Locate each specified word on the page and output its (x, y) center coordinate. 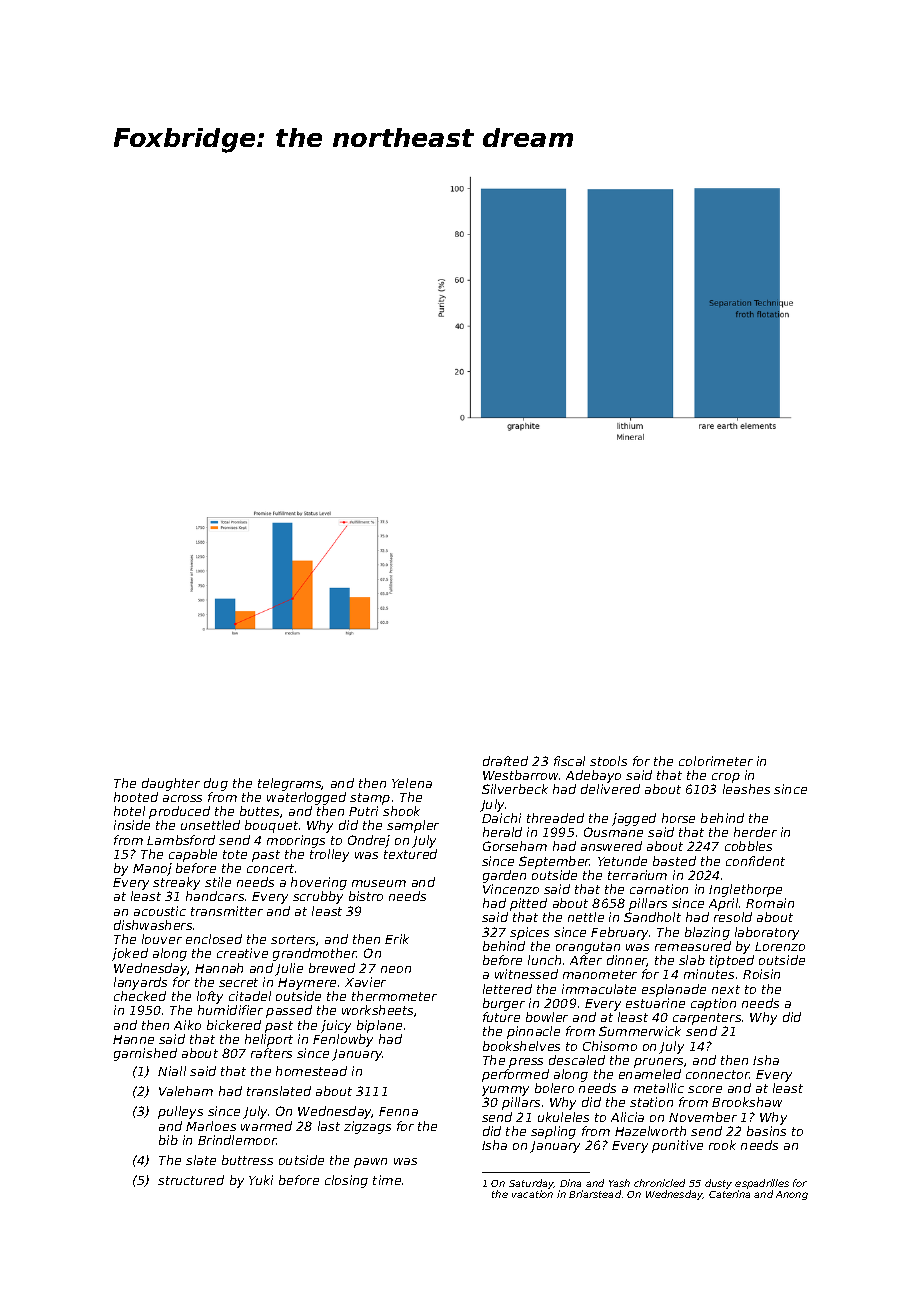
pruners (658, 1063)
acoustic (160, 911)
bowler (547, 1017)
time (387, 1180)
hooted (136, 797)
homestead (311, 1071)
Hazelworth (650, 1131)
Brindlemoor (237, 1140)
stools (608, 761)
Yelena (412, 783)
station (651, 1102)
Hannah (219, 968)
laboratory (767, 933)
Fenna (398, 1111)
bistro (366, 896)
